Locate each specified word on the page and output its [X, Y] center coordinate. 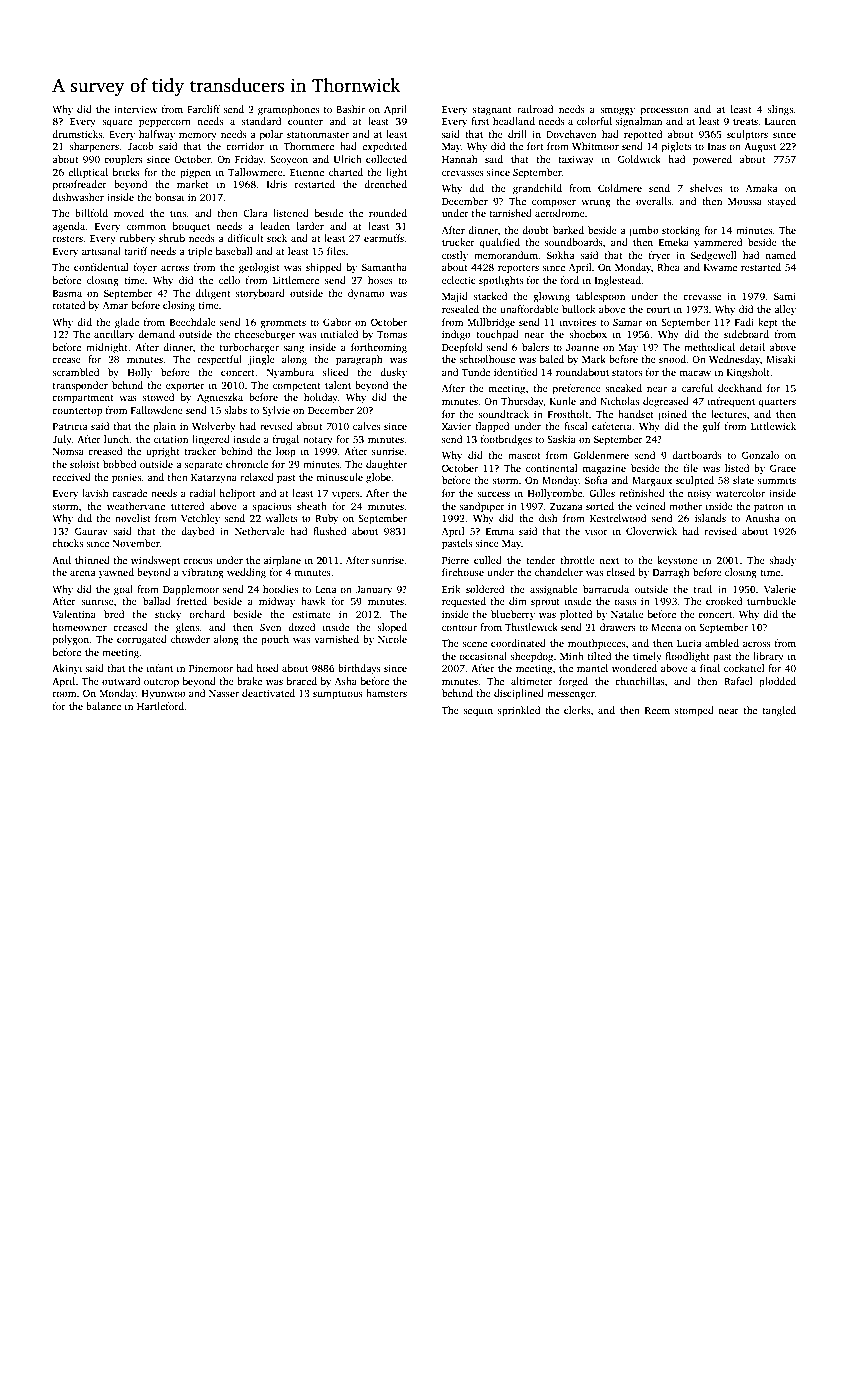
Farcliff [203, 109]
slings [780, 110]
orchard [207, 614]
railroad [535, 109]
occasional [483, 656]
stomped [694, 711]
